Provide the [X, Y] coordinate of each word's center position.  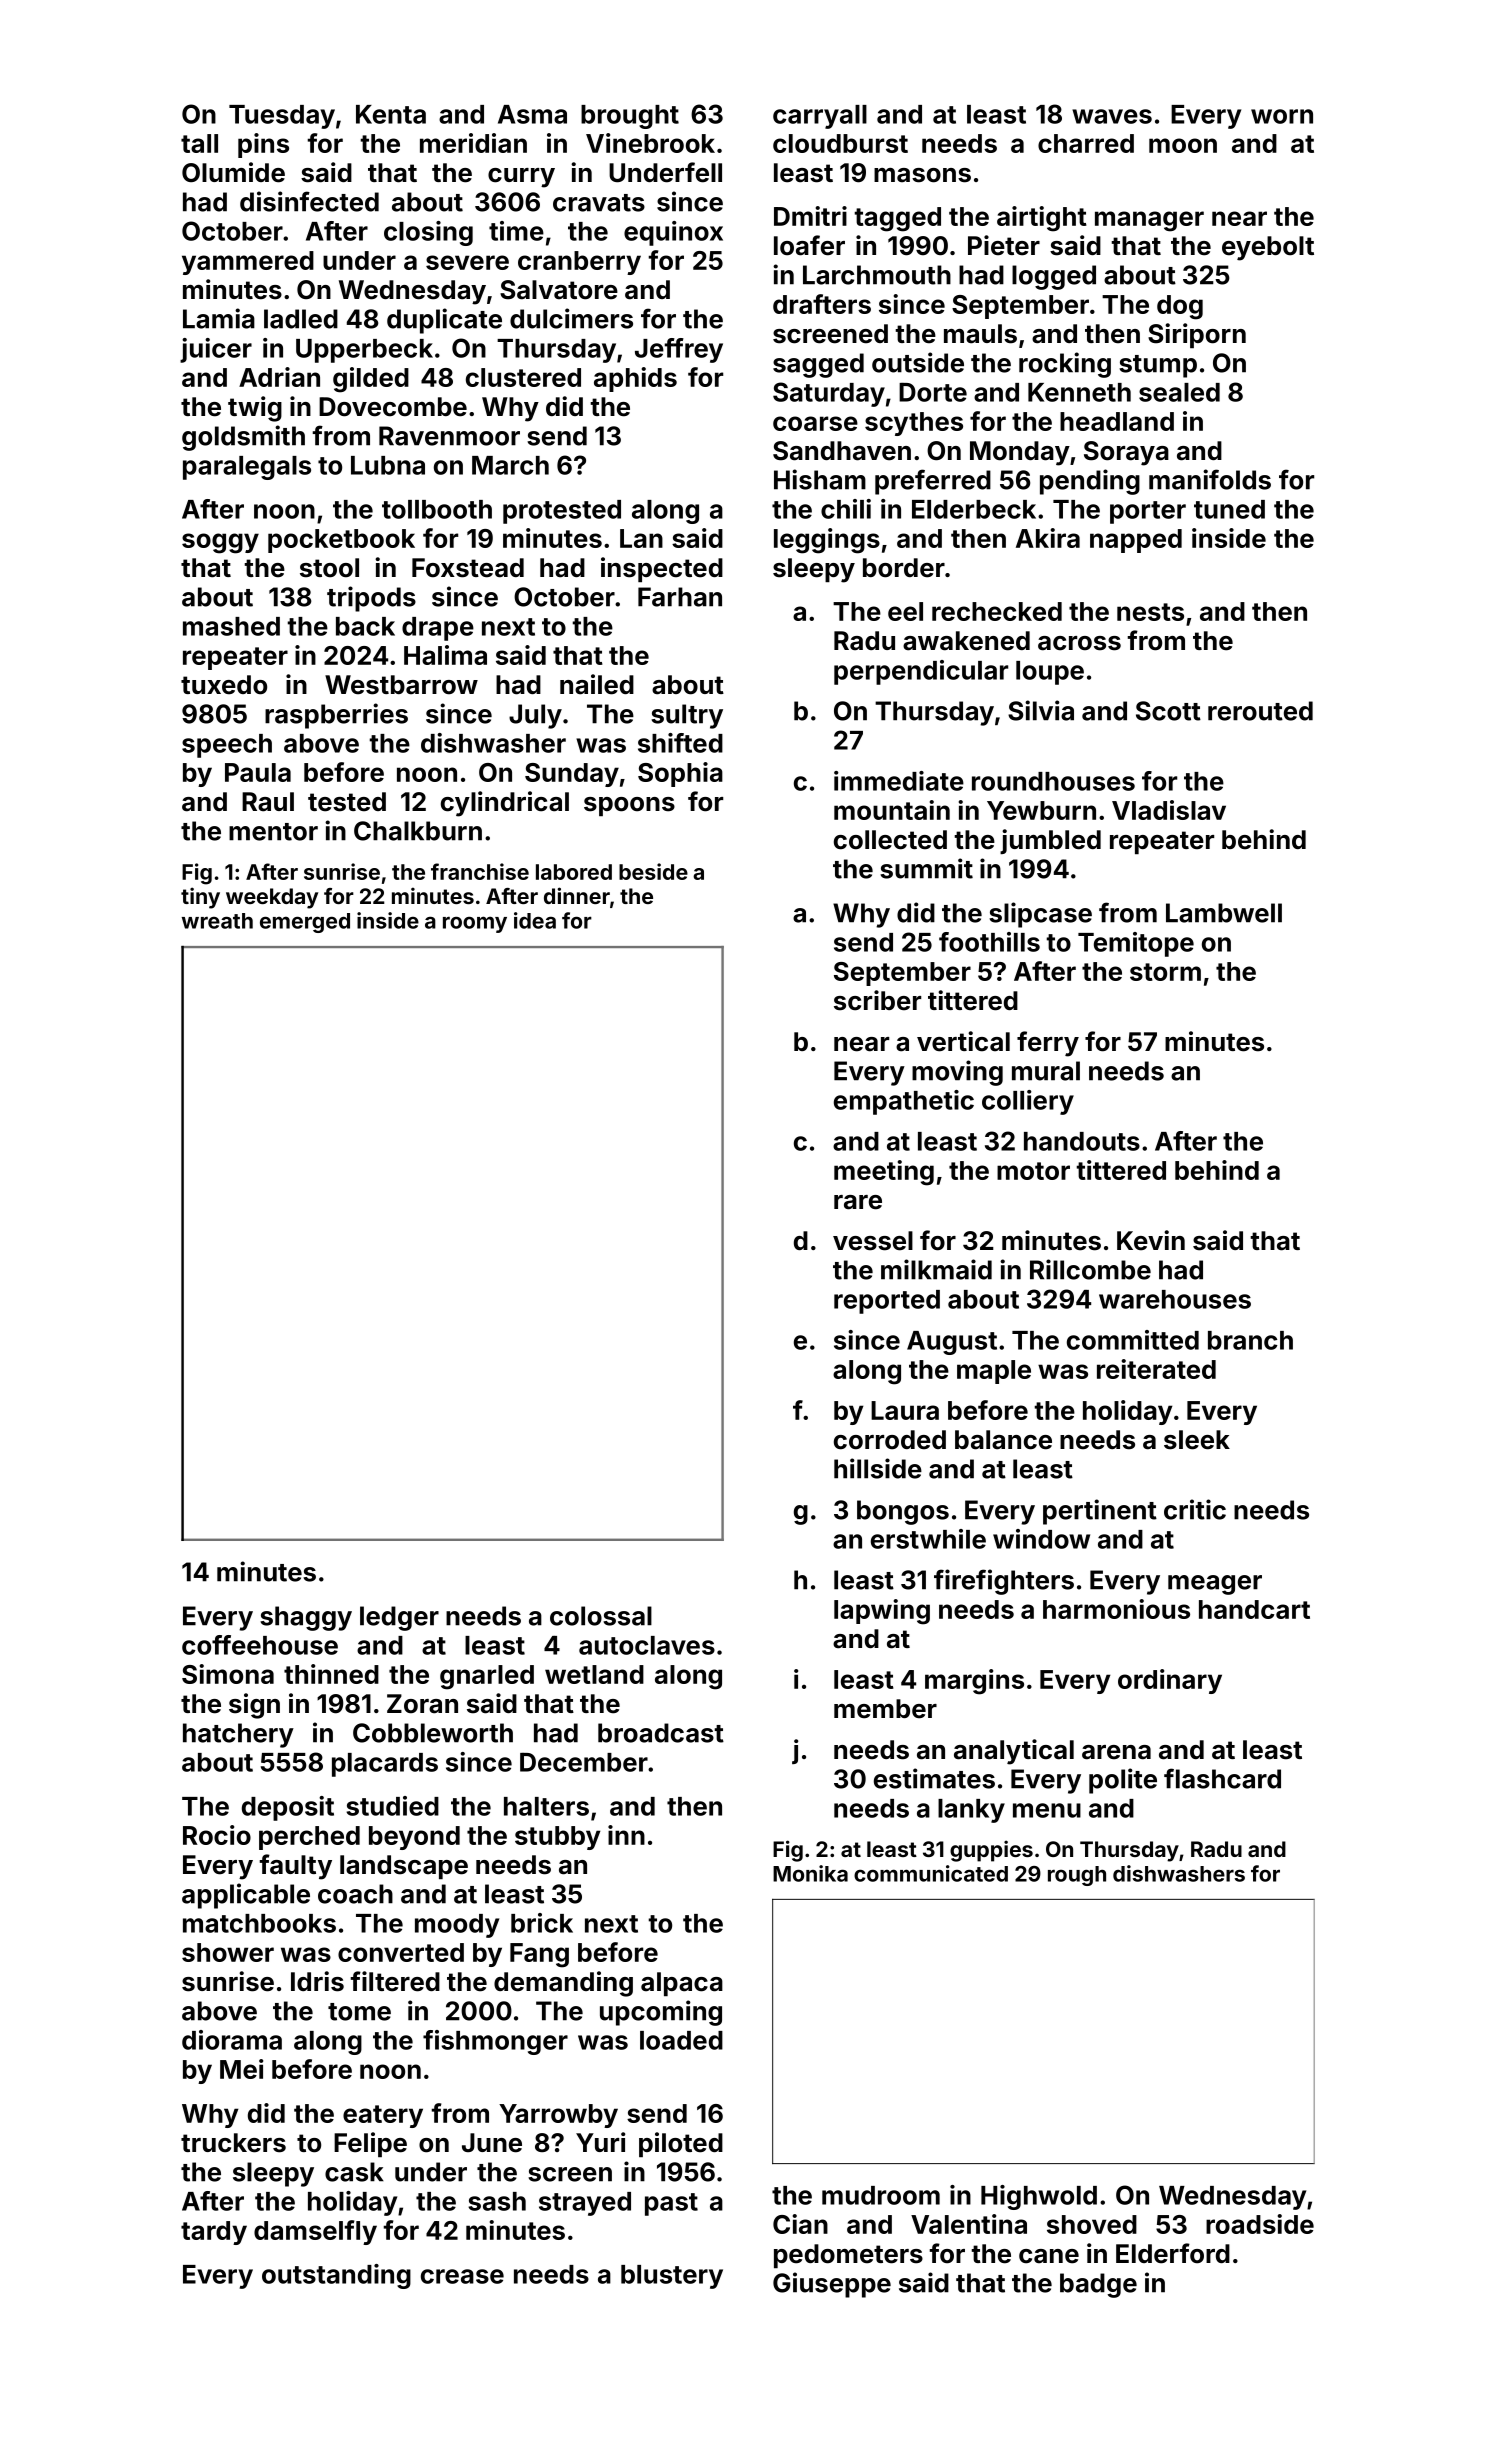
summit [926, 868]
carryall [820, 117]
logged [1054, 277]
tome [359, 2012]
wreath [217, 921]
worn [1282, 116]
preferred [933, 482]
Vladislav [1169, 810]
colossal [601, 1616]
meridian [473, 143]
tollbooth [437, 509]
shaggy [306, 1618]
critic [1195, 1509]
